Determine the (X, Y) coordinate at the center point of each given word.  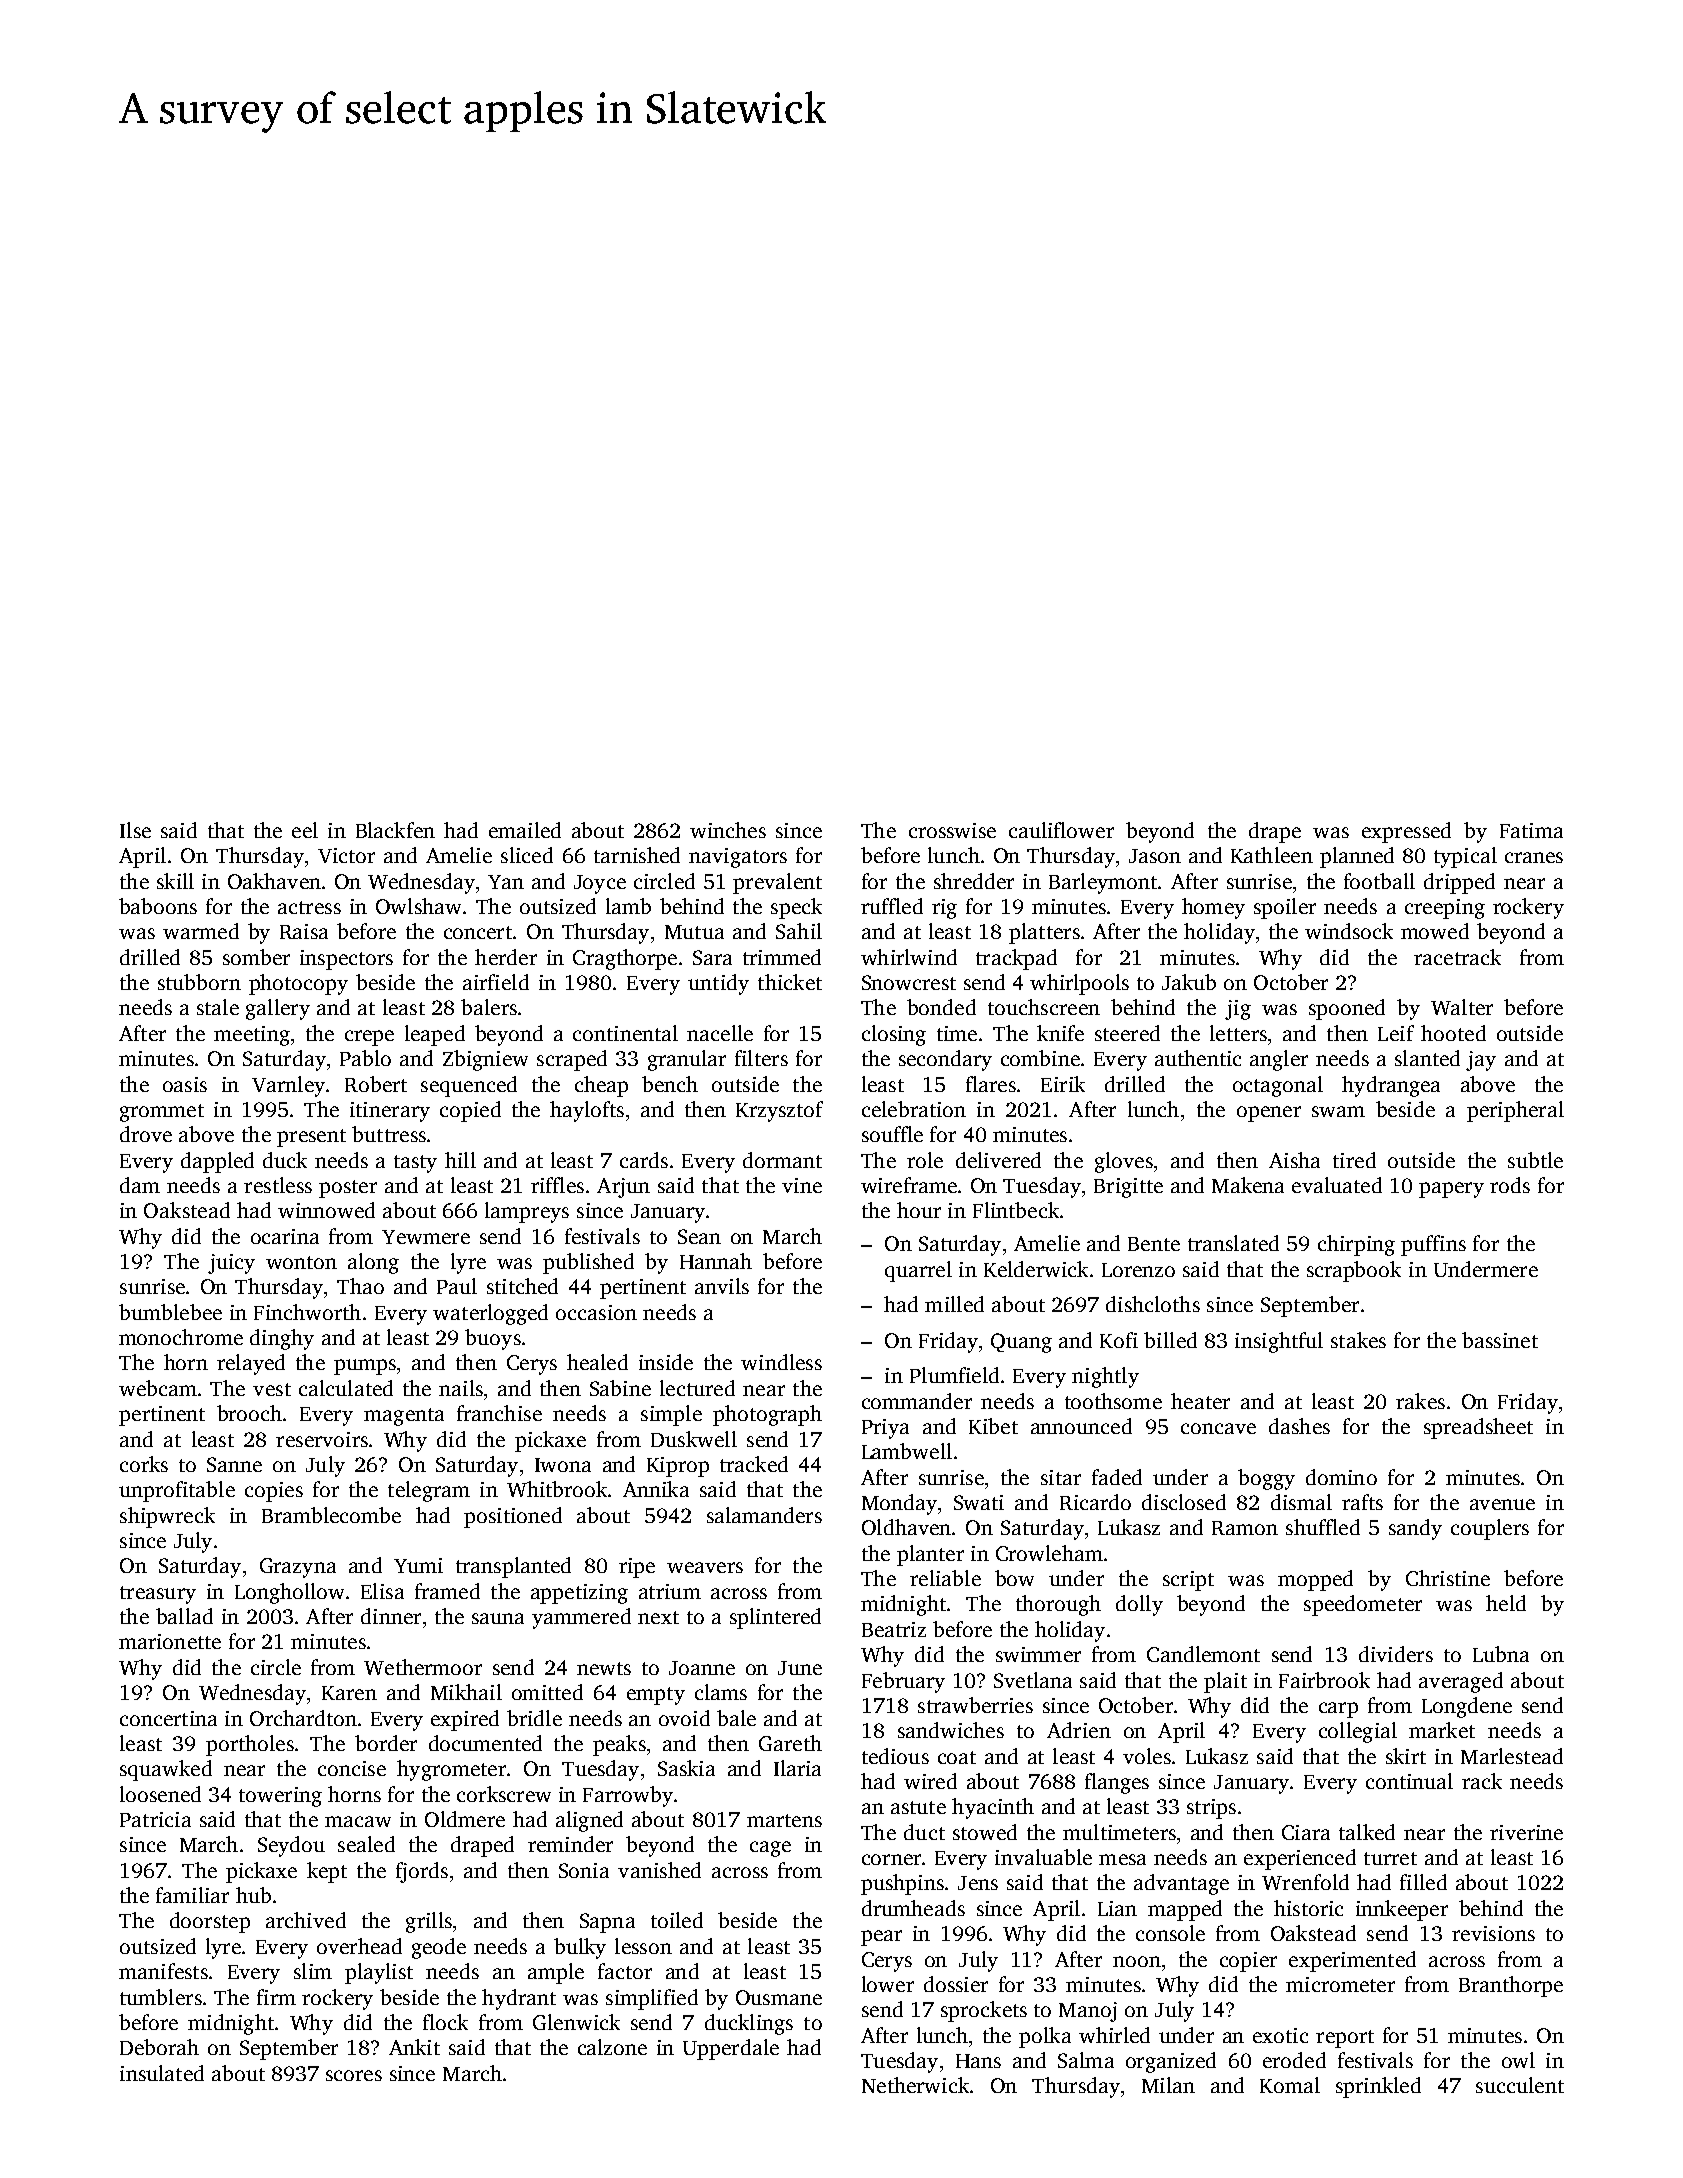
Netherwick (915, 2085)
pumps (365, 1367)
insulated (162, 2073)
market (1442, 1730)
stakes (1358, 1340)
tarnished (637, 855)
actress (309, 907)
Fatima (1531, 830)
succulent (1520, 2085)
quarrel (918, 1271)
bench (670, 1084)
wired (930, 1781)
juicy (231, 1264)
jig (1238, 1010)
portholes (250, 1745)
